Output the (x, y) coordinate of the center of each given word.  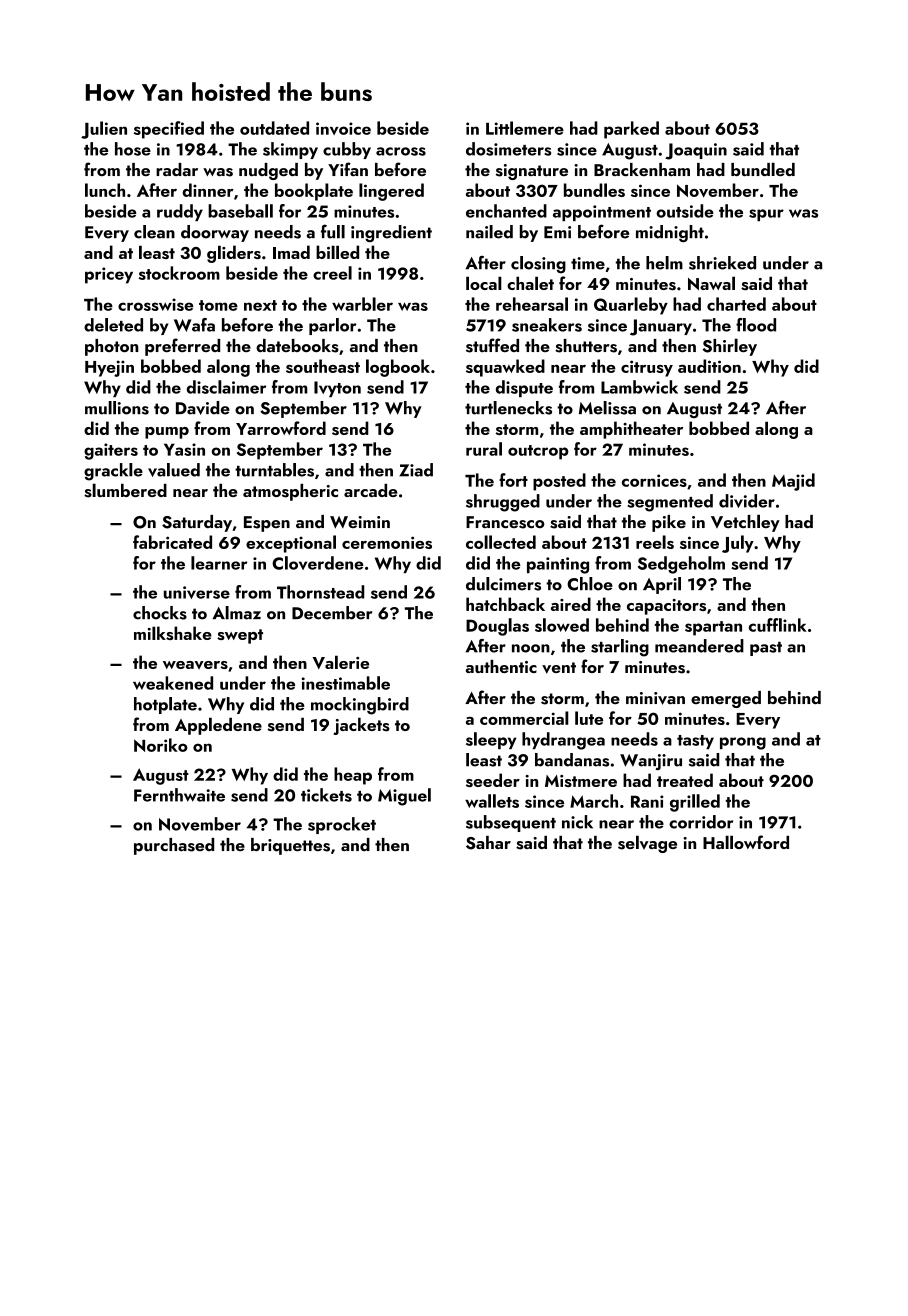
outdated (274, 128)
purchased (174, 846)
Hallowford (746, 842)
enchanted (506, 211)
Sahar (488, 843)
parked (631, 130)
